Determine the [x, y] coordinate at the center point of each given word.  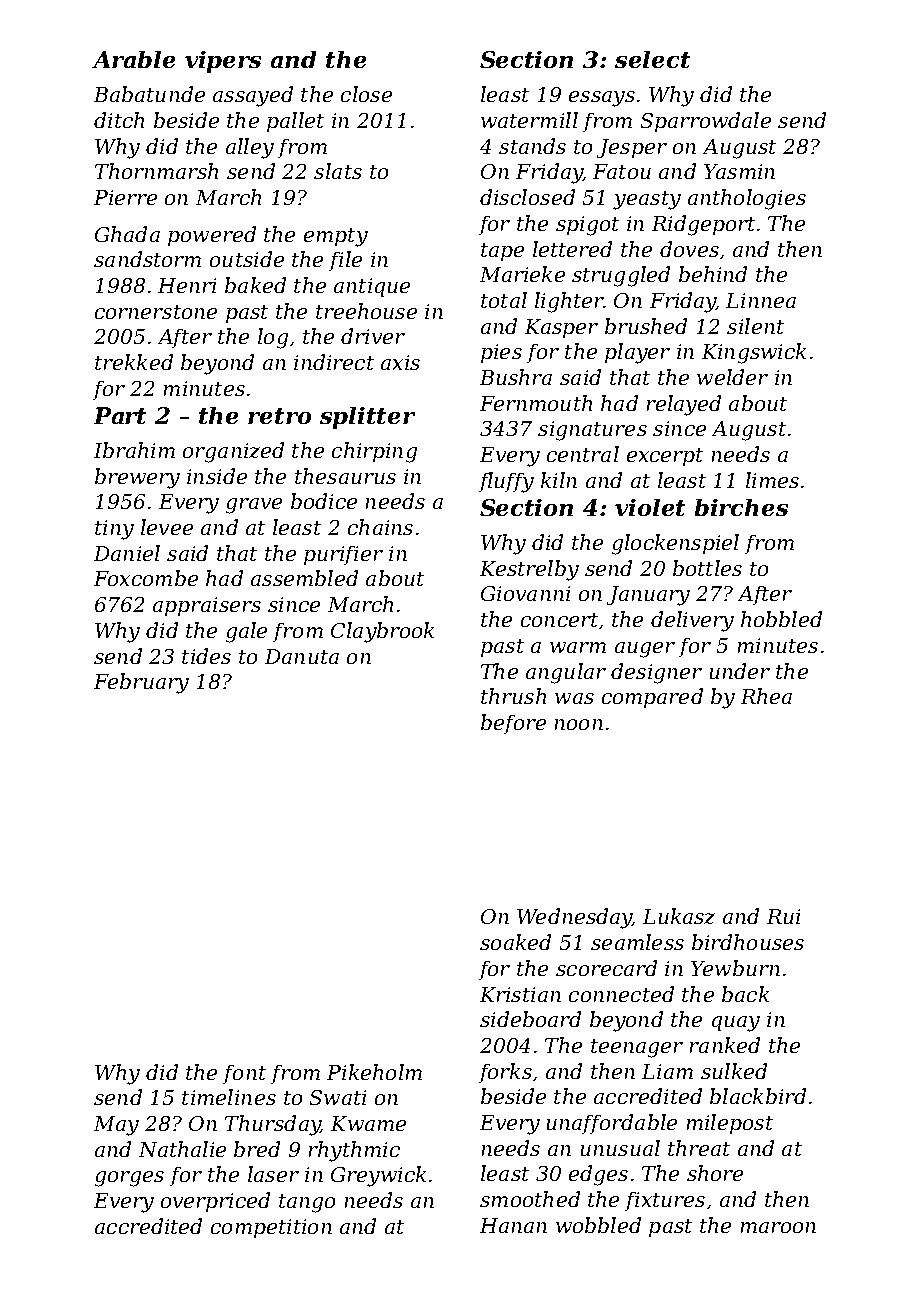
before [513, 724]
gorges [129, 1179]
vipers [223, 62]
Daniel [127, 553]
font [244, 1074]
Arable [133, 59]
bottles [707, 568]
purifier [343, 555]
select [652, 59]
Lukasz [679, 916]
